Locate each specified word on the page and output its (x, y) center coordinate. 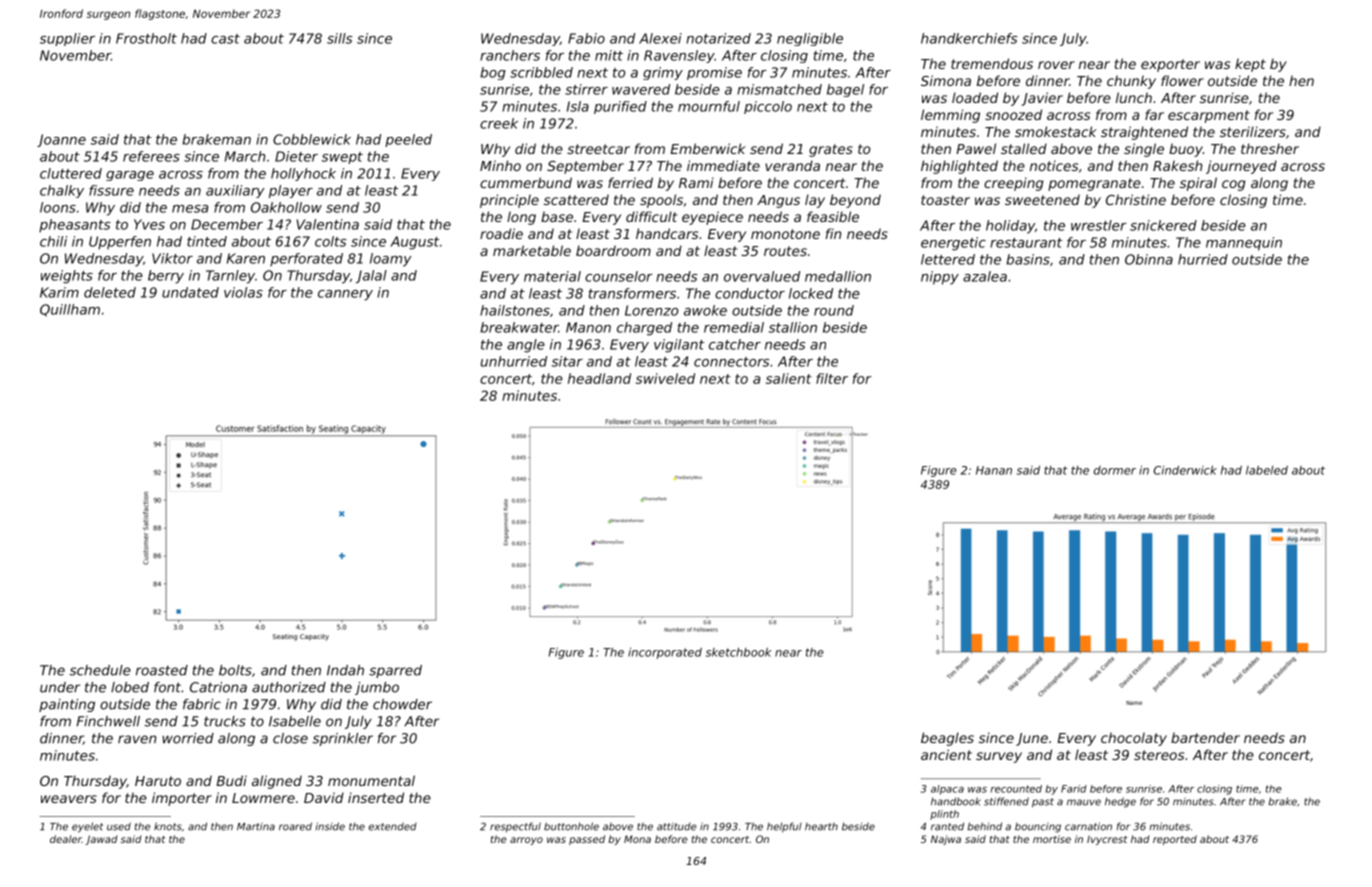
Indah (345, 670)
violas (243, 292)
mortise (1052, 839)
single (1144, 150)
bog (493, 73)
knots (168, 826)
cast (225, 39)
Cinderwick (1185, 470)
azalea (985, 276)
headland (599, 378)
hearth (821, 827)
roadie (501, 233)
